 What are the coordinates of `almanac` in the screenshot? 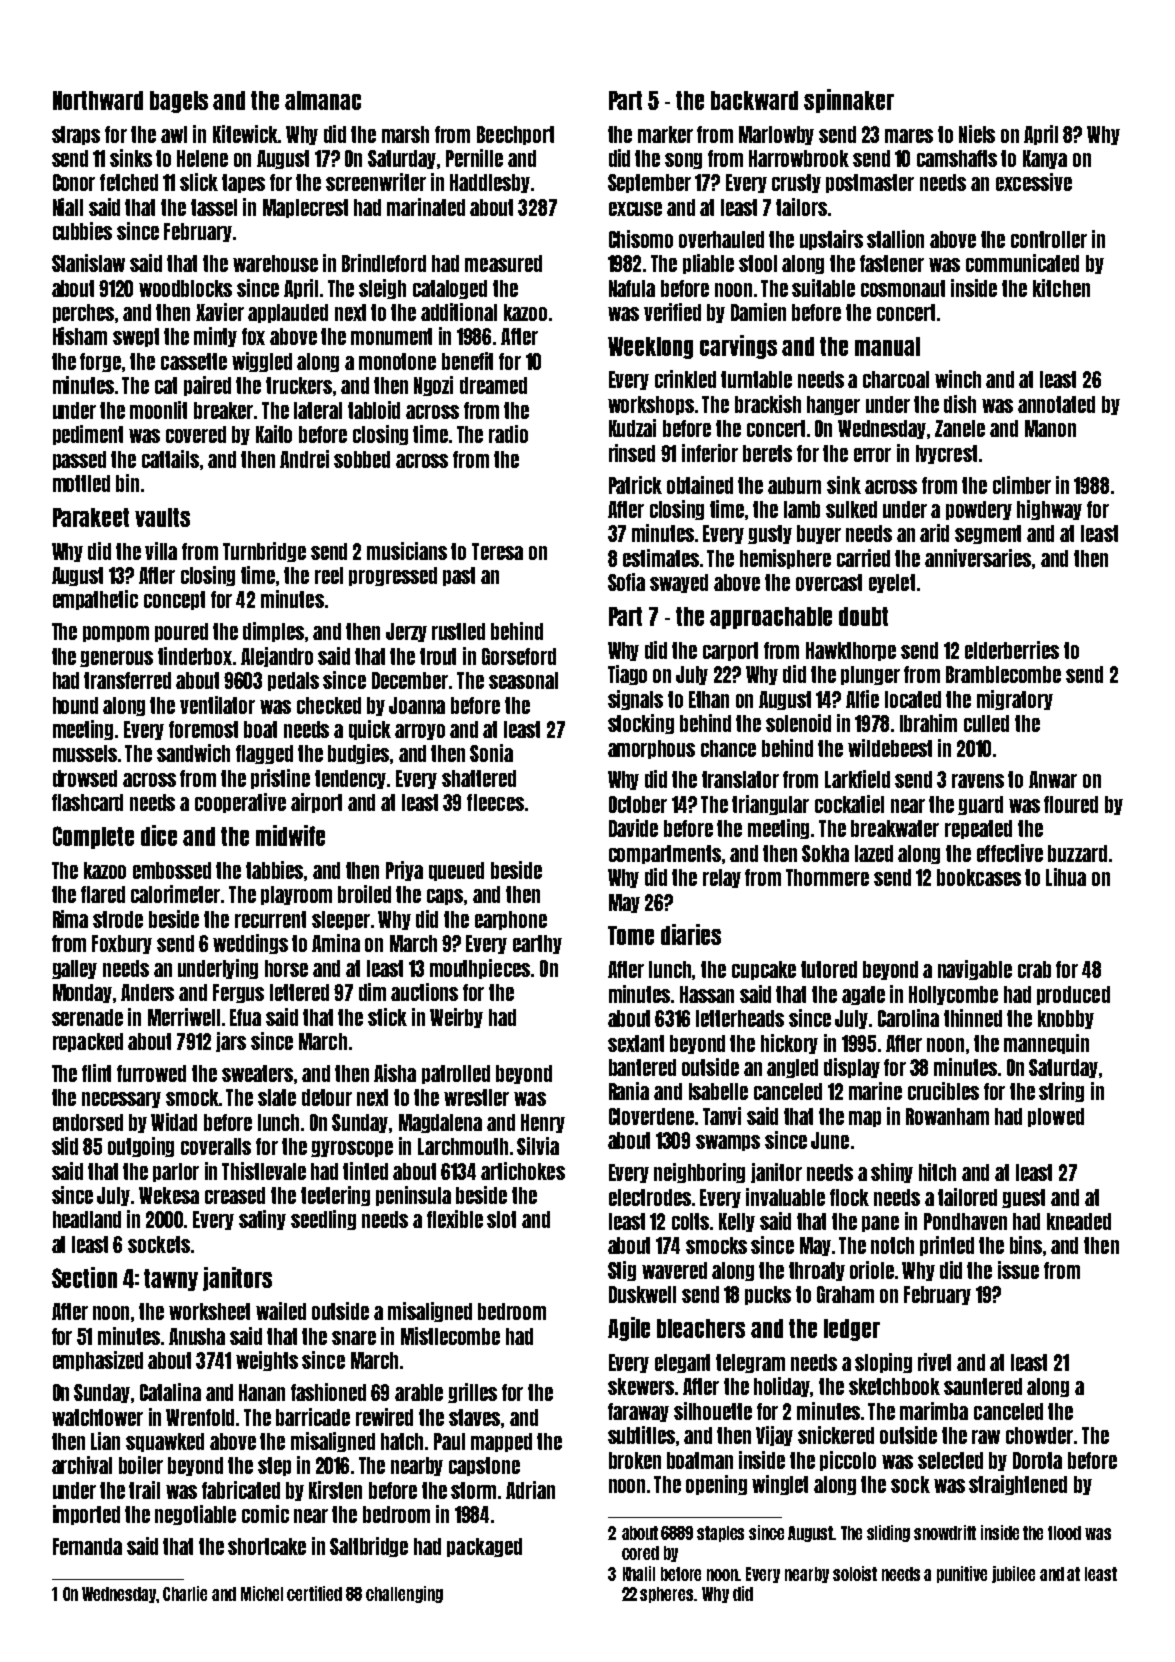 It's located at (323, 100).
